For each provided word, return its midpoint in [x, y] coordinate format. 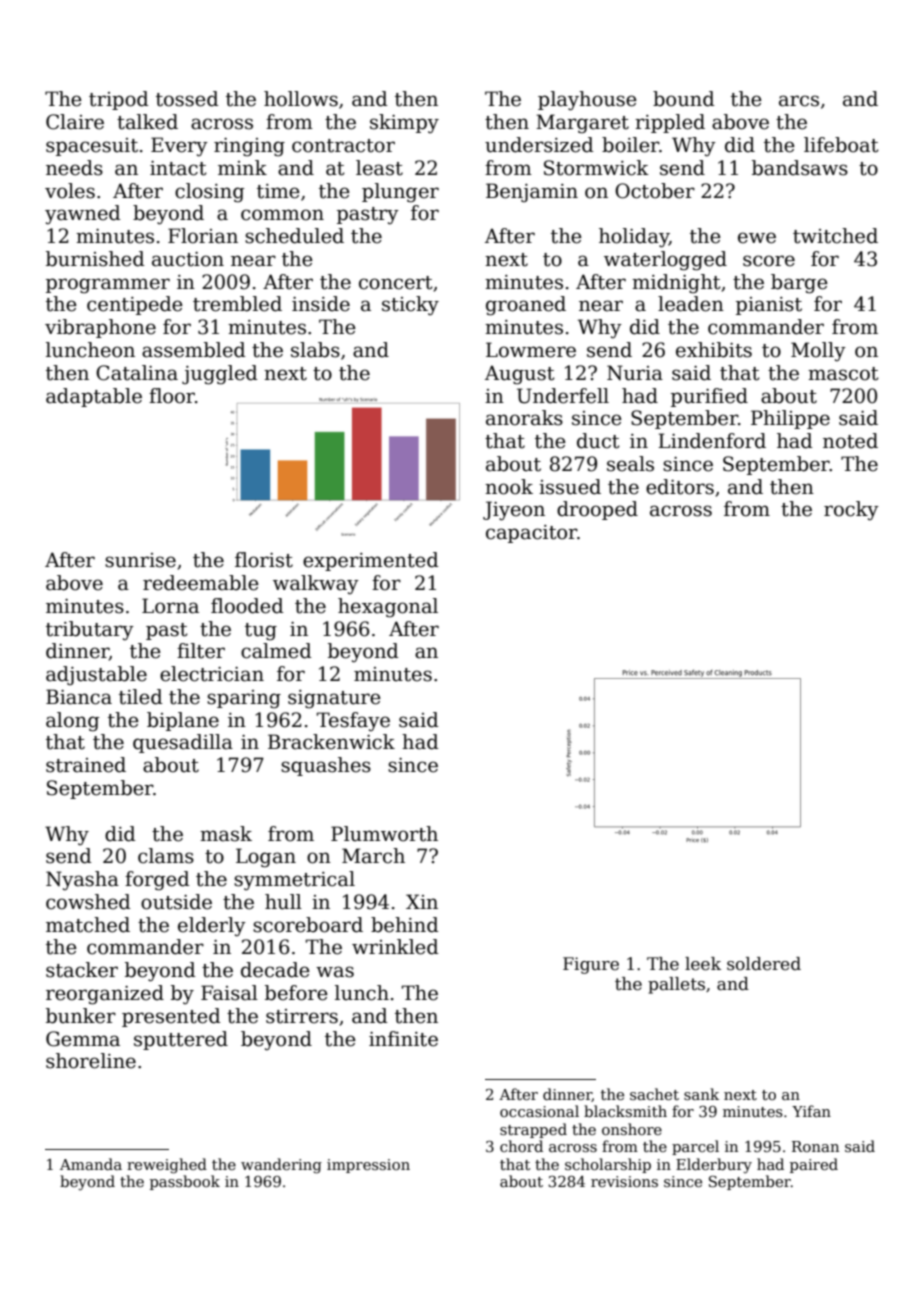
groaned [526, 306]
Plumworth [384, 834]
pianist [769, 306]
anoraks [524, 418]
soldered [764, 964]
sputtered [181, 1040]
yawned [83, 215]
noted [850, 441]
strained [86, 765]
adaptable [94, 397]
